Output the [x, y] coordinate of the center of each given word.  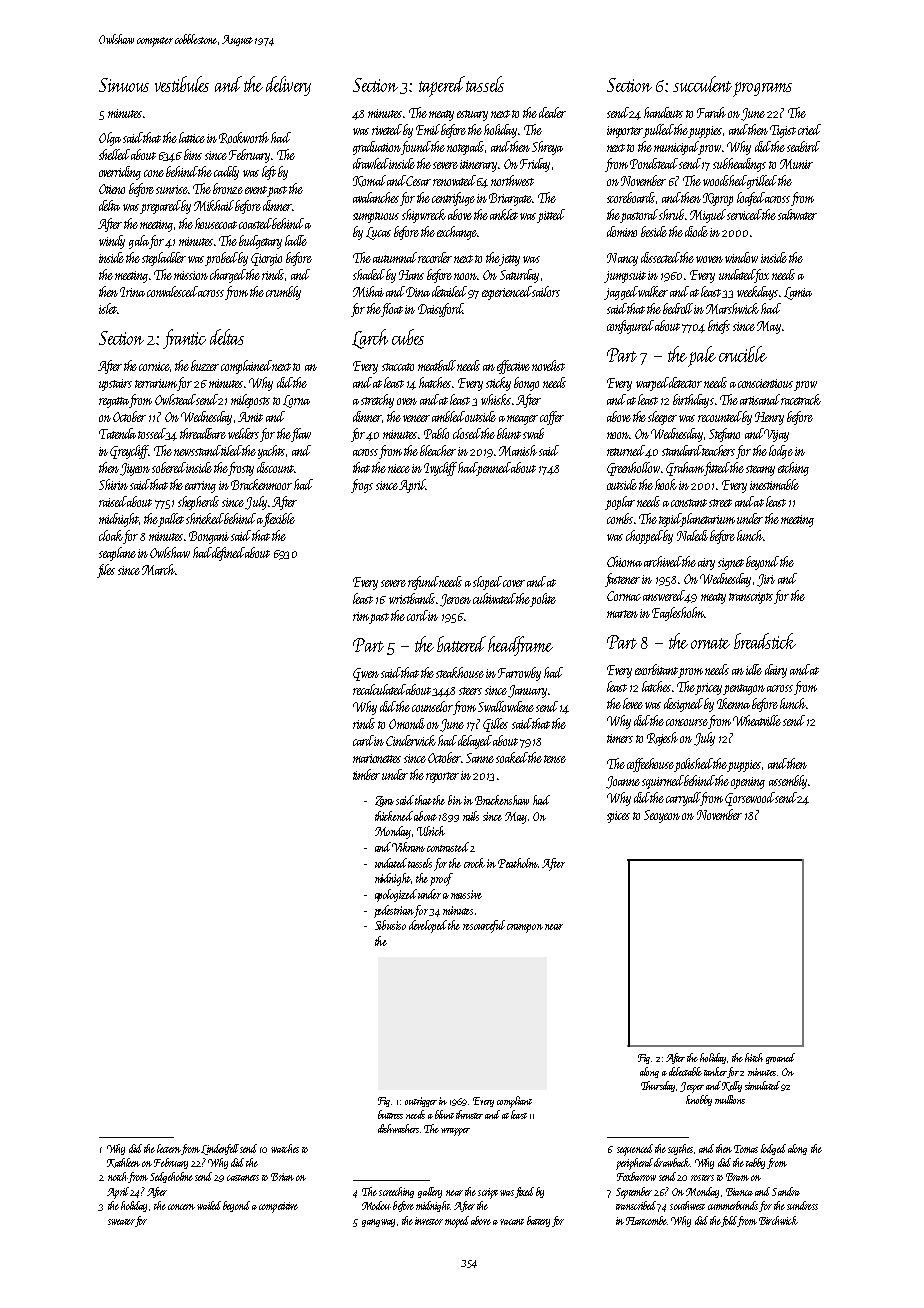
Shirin [113, 484]
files [106, 571]
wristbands [412, 598]
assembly [788, 782]
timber [366, 774]
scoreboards [631, 197]
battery [538, 1221]
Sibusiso [390, 925]
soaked [512, 757]
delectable [685, 1071]
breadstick [765, 641]
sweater [121, 1222]
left [269, 173]
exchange [457, 233]
